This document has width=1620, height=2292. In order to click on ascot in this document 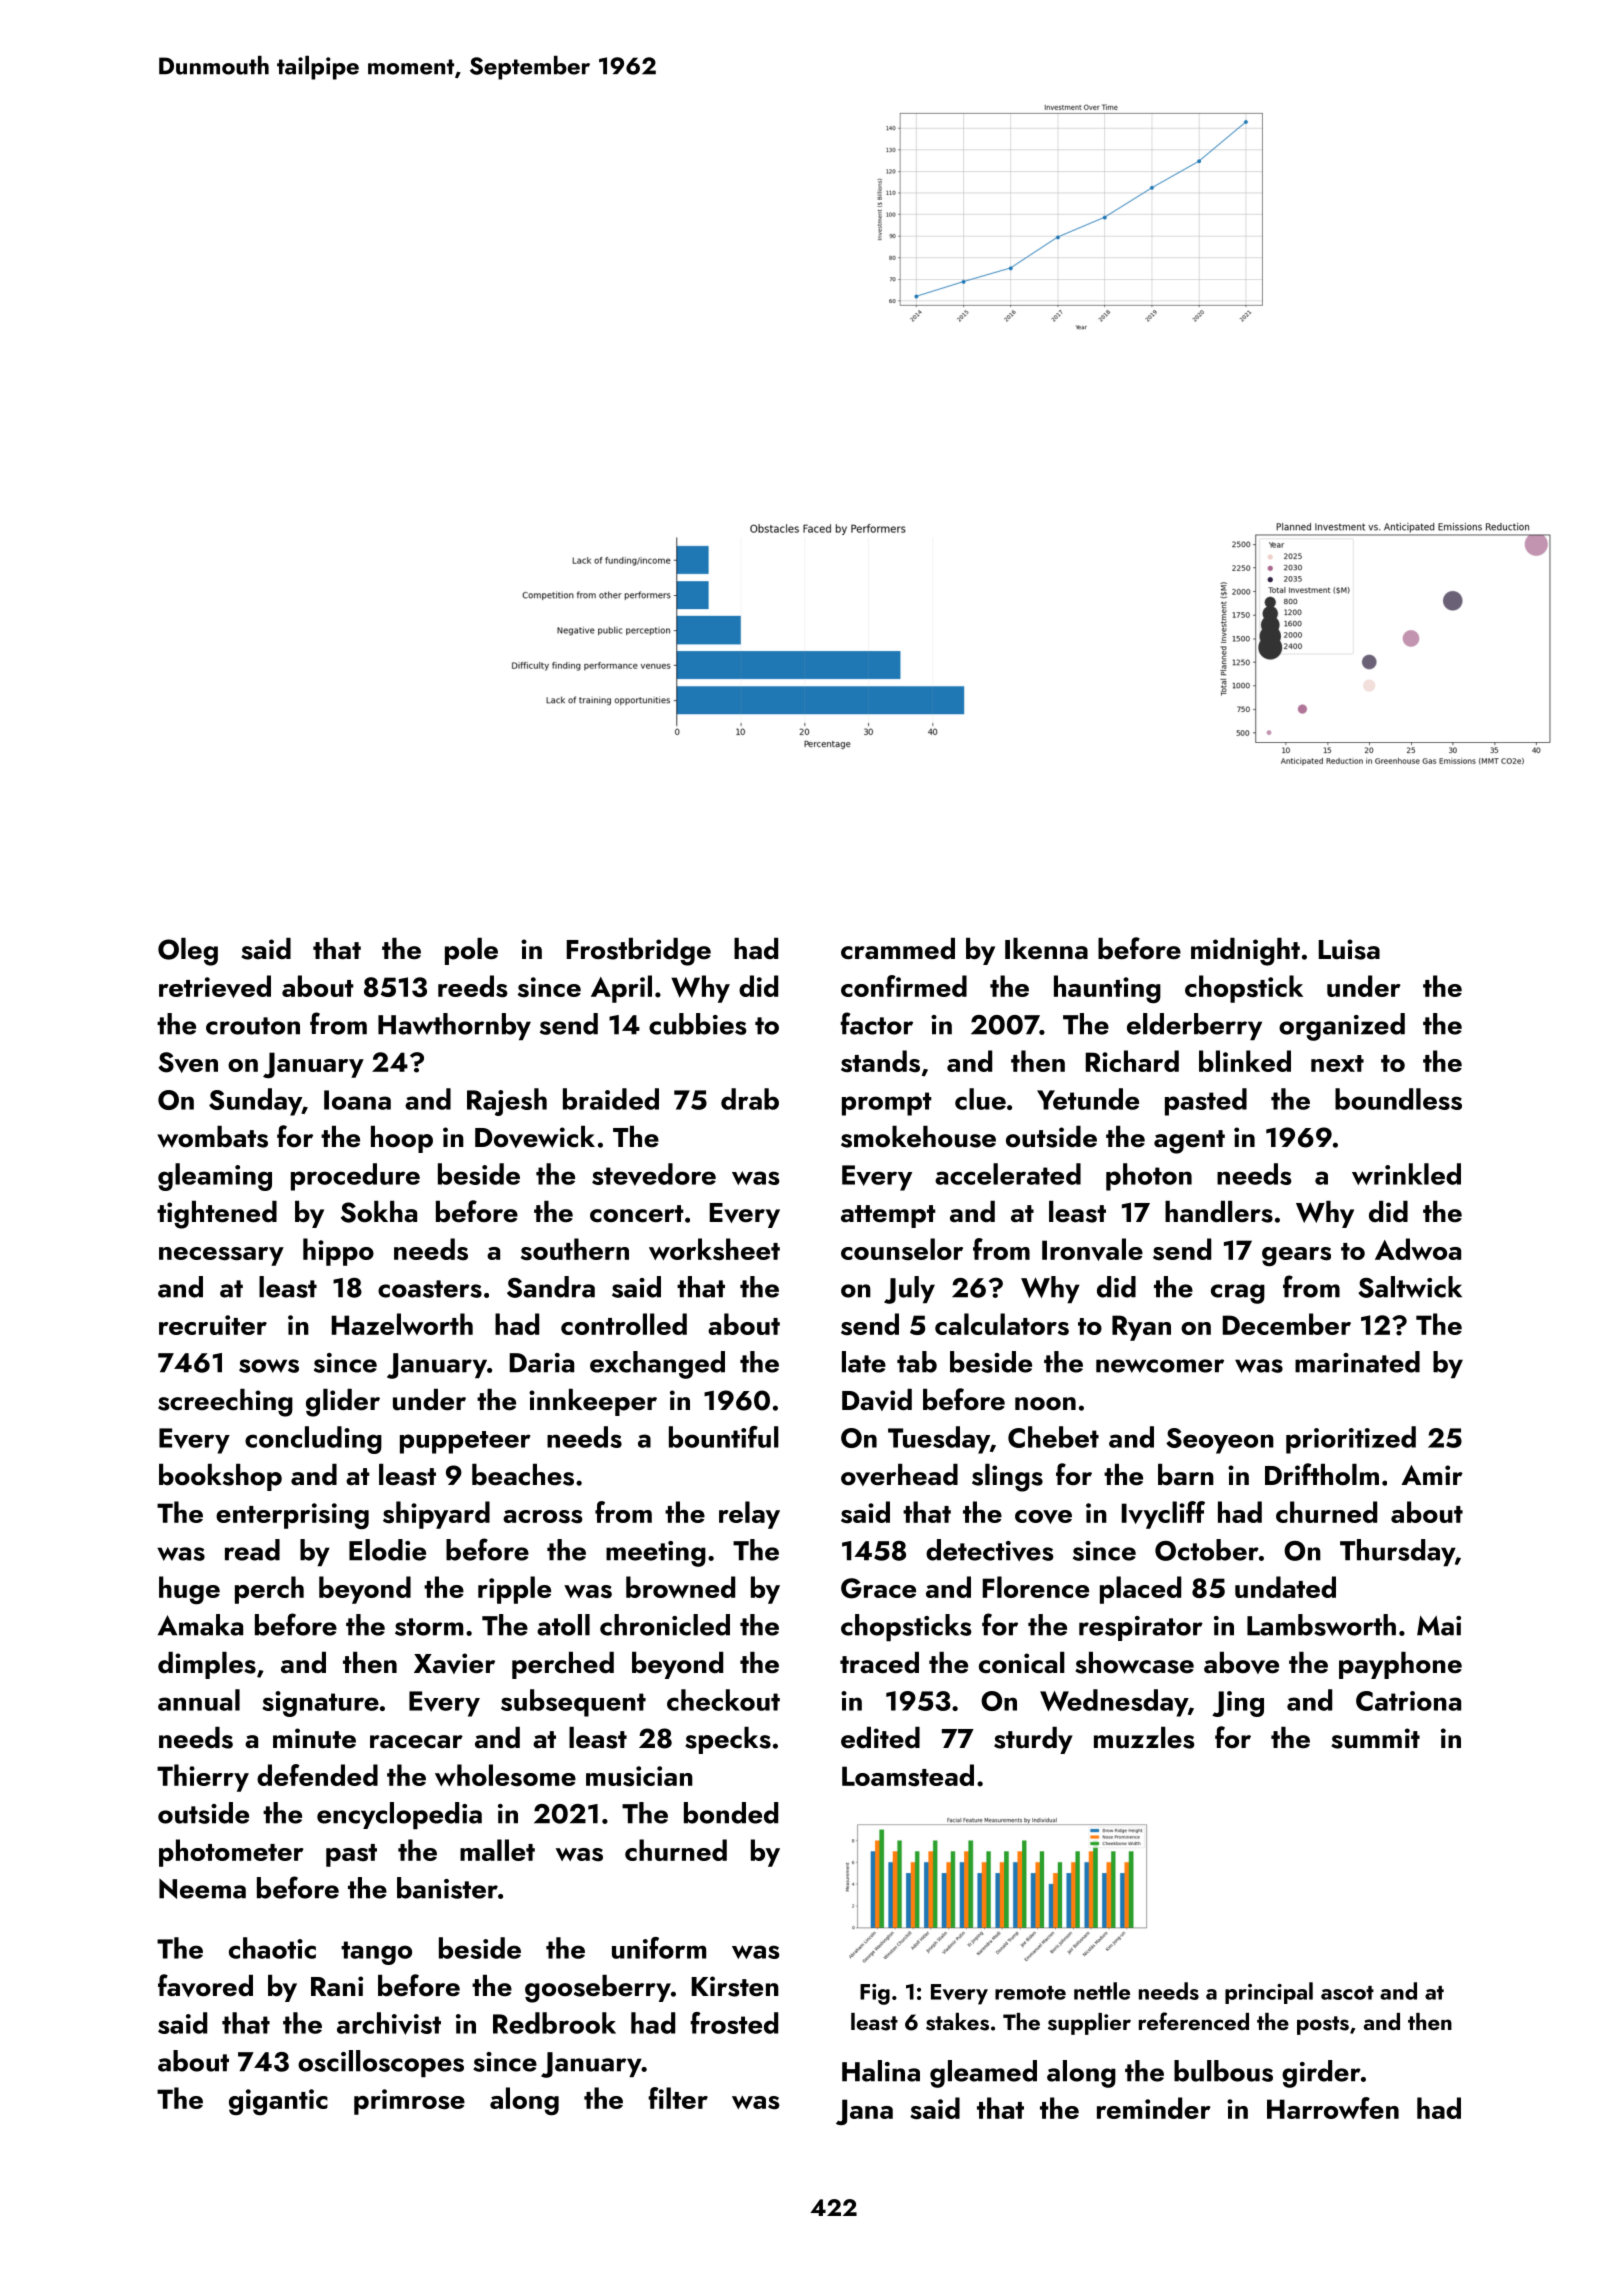, I will do `click(1347, 1993)`.
